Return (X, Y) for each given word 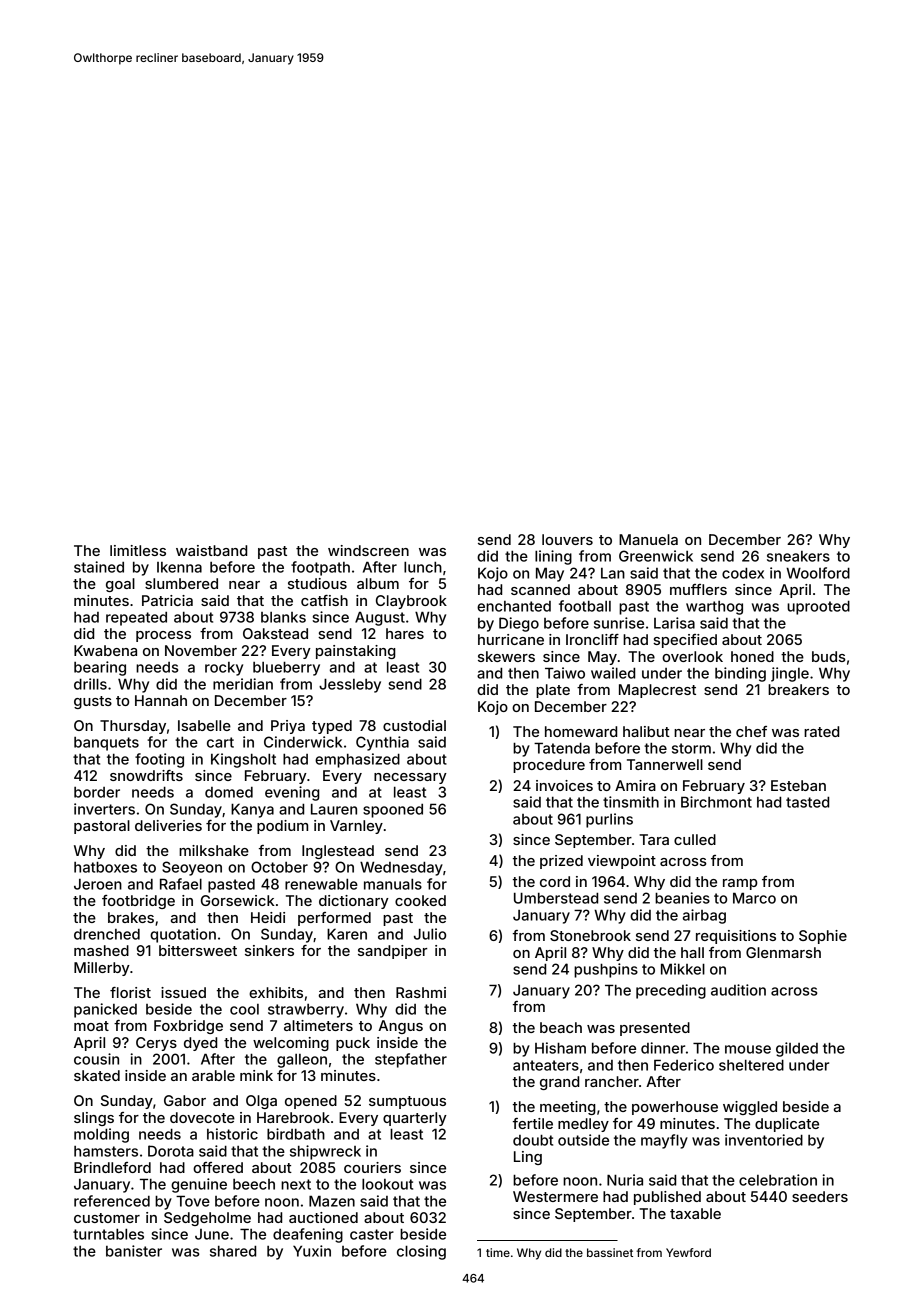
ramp (740, 884)
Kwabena (105, 650)
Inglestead (338, 852)
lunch (423, 567)
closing (421, 1252)
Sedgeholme (207, 1219)
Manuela (648, 539)
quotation (183, 935)
